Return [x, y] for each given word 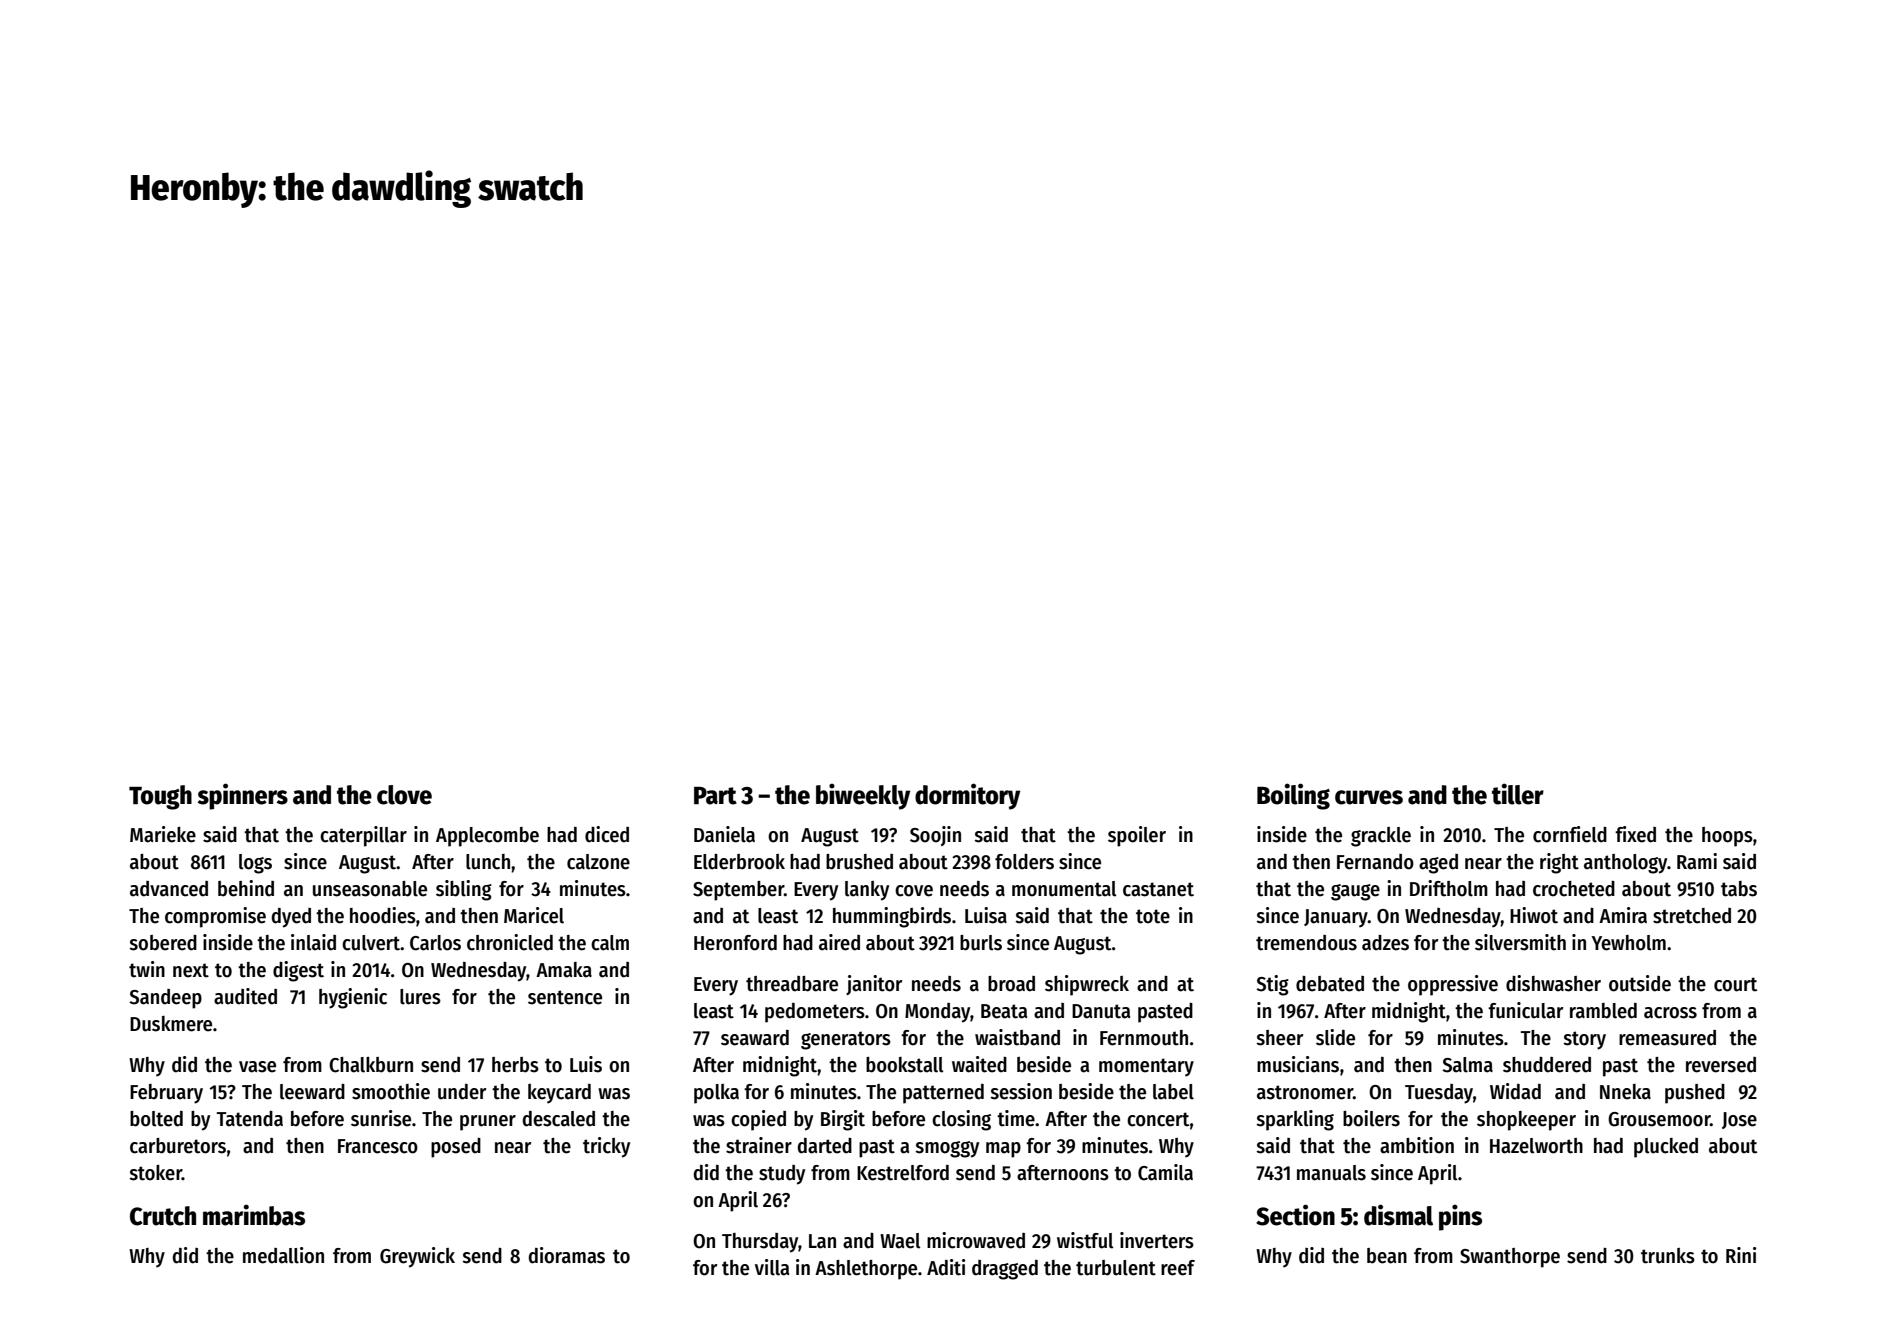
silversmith [1520, 942]
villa [772, 1267]
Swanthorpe [1510, 1258]
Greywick [417, 1257]
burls [981, 943]
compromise [215, 917]
